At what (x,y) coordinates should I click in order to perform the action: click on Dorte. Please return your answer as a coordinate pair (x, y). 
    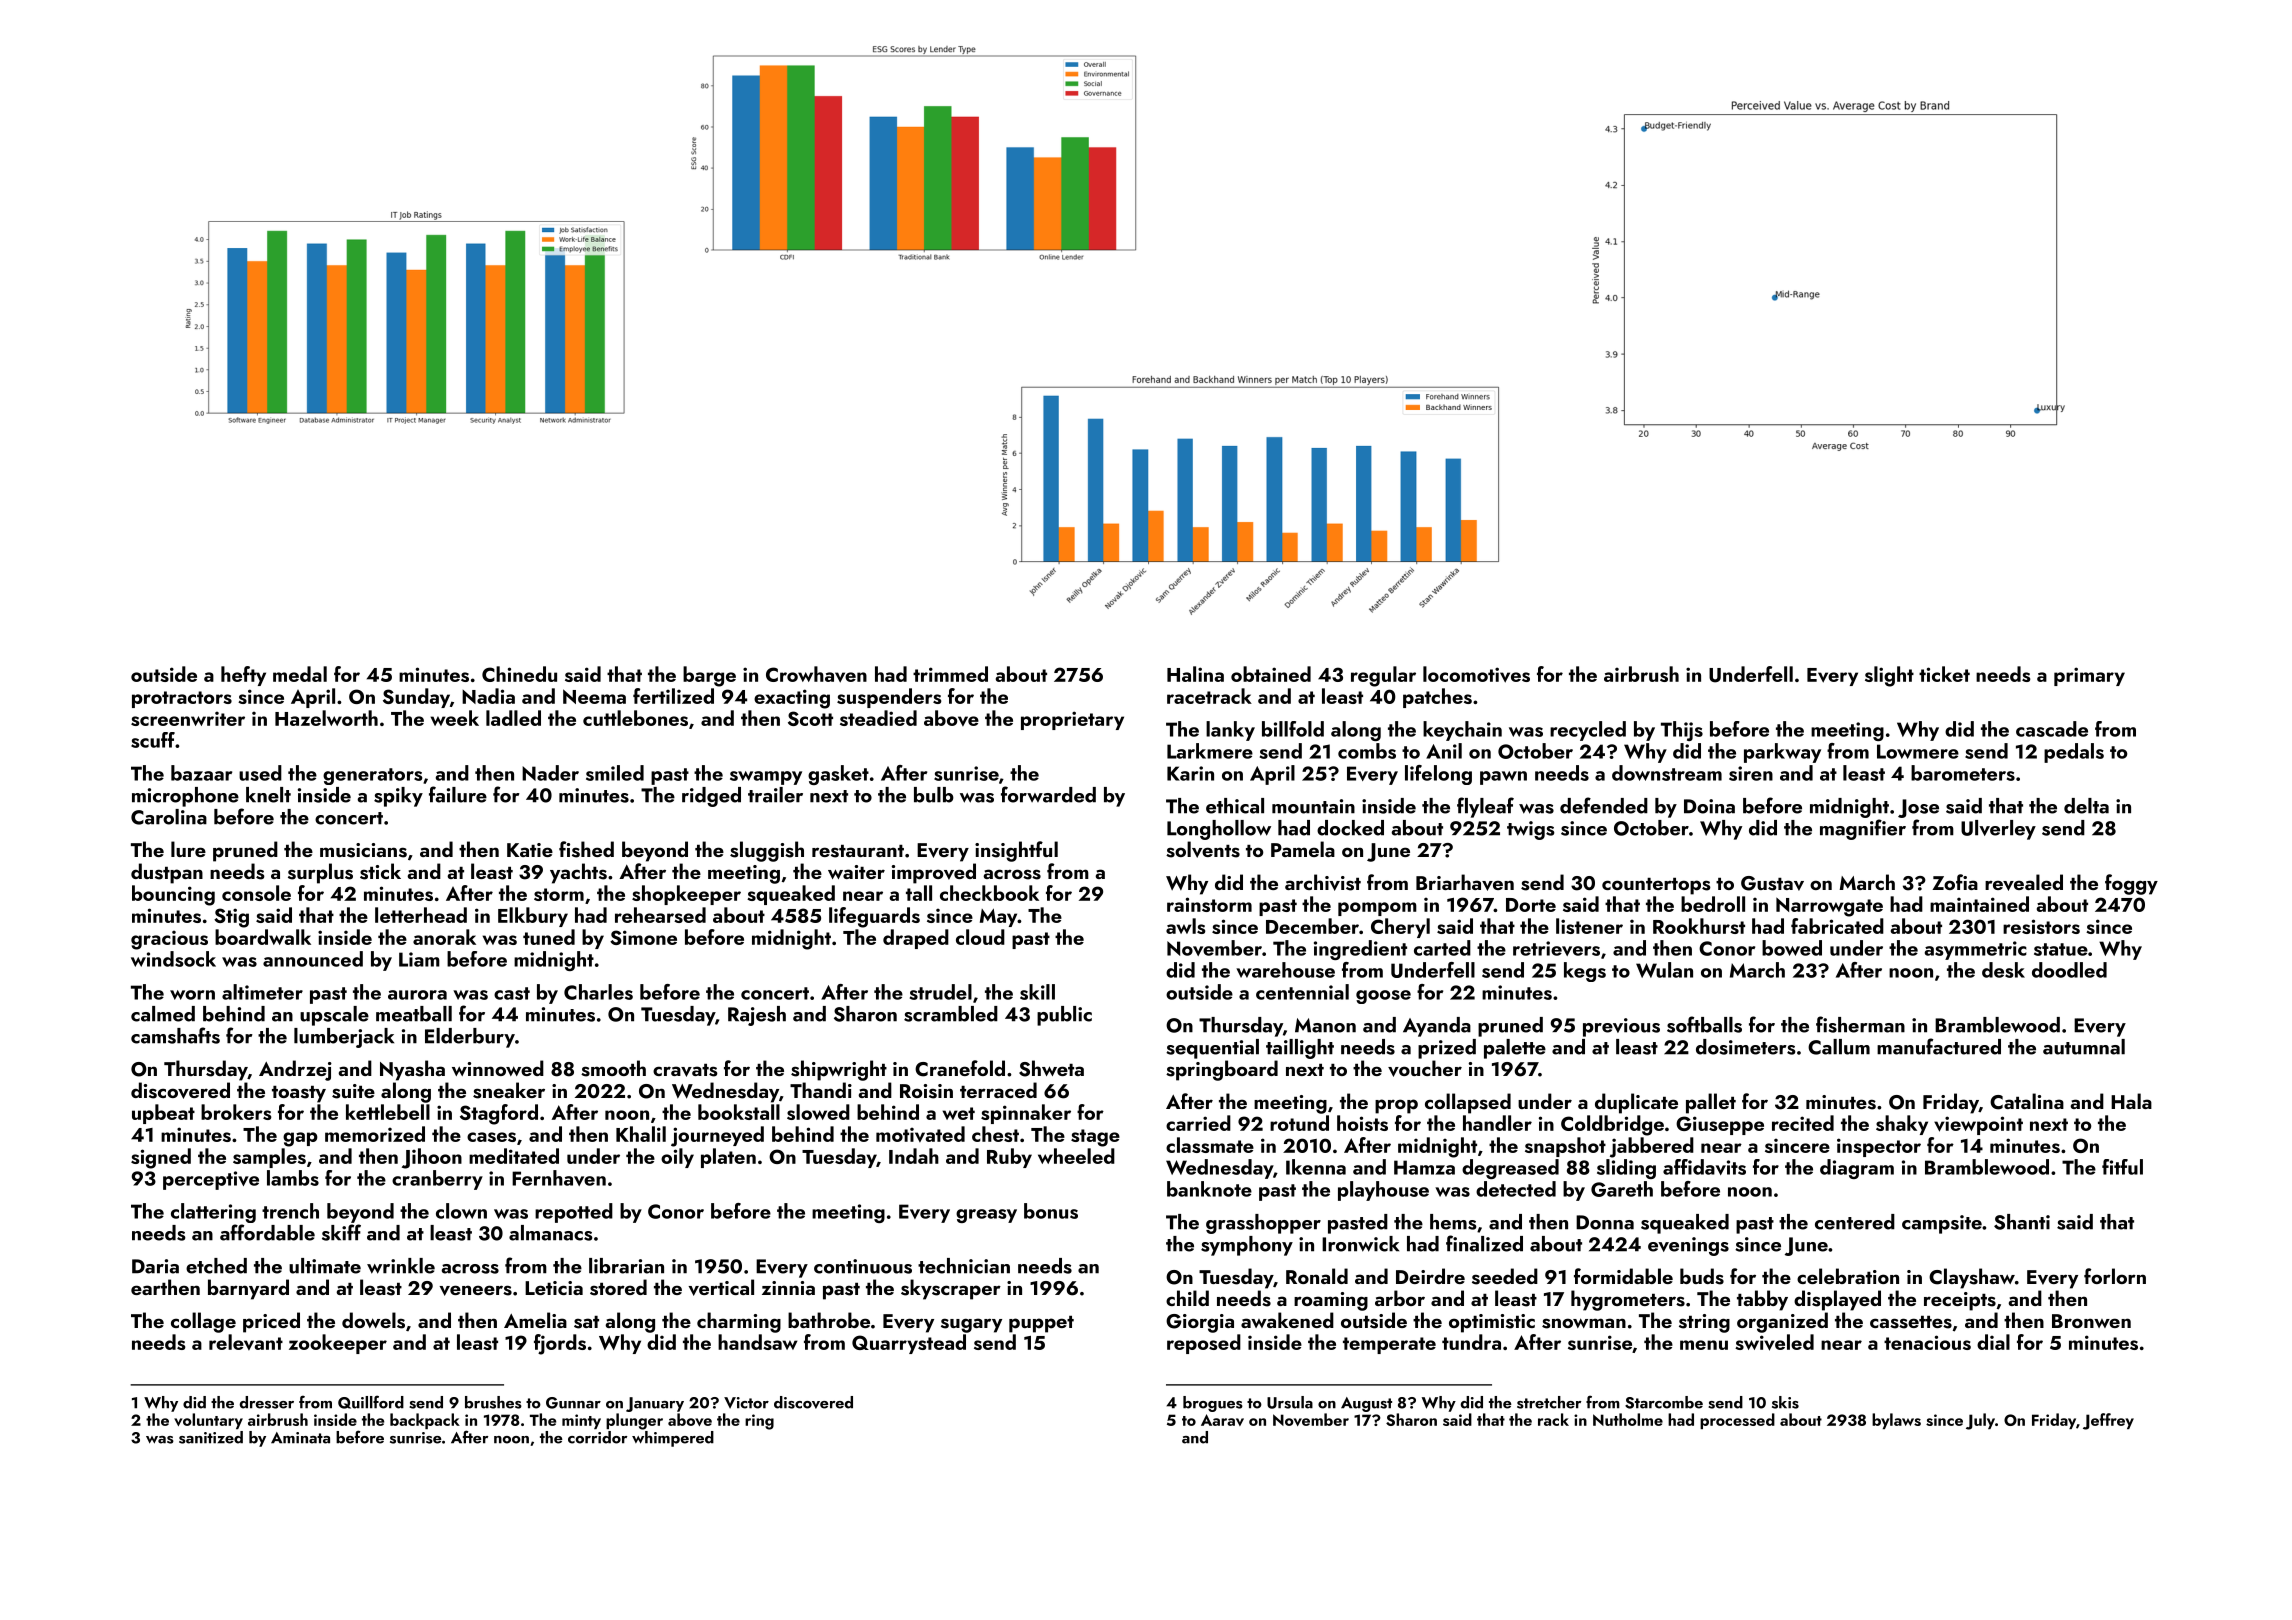
    Looking at the image, I should click on (1531, 905).
